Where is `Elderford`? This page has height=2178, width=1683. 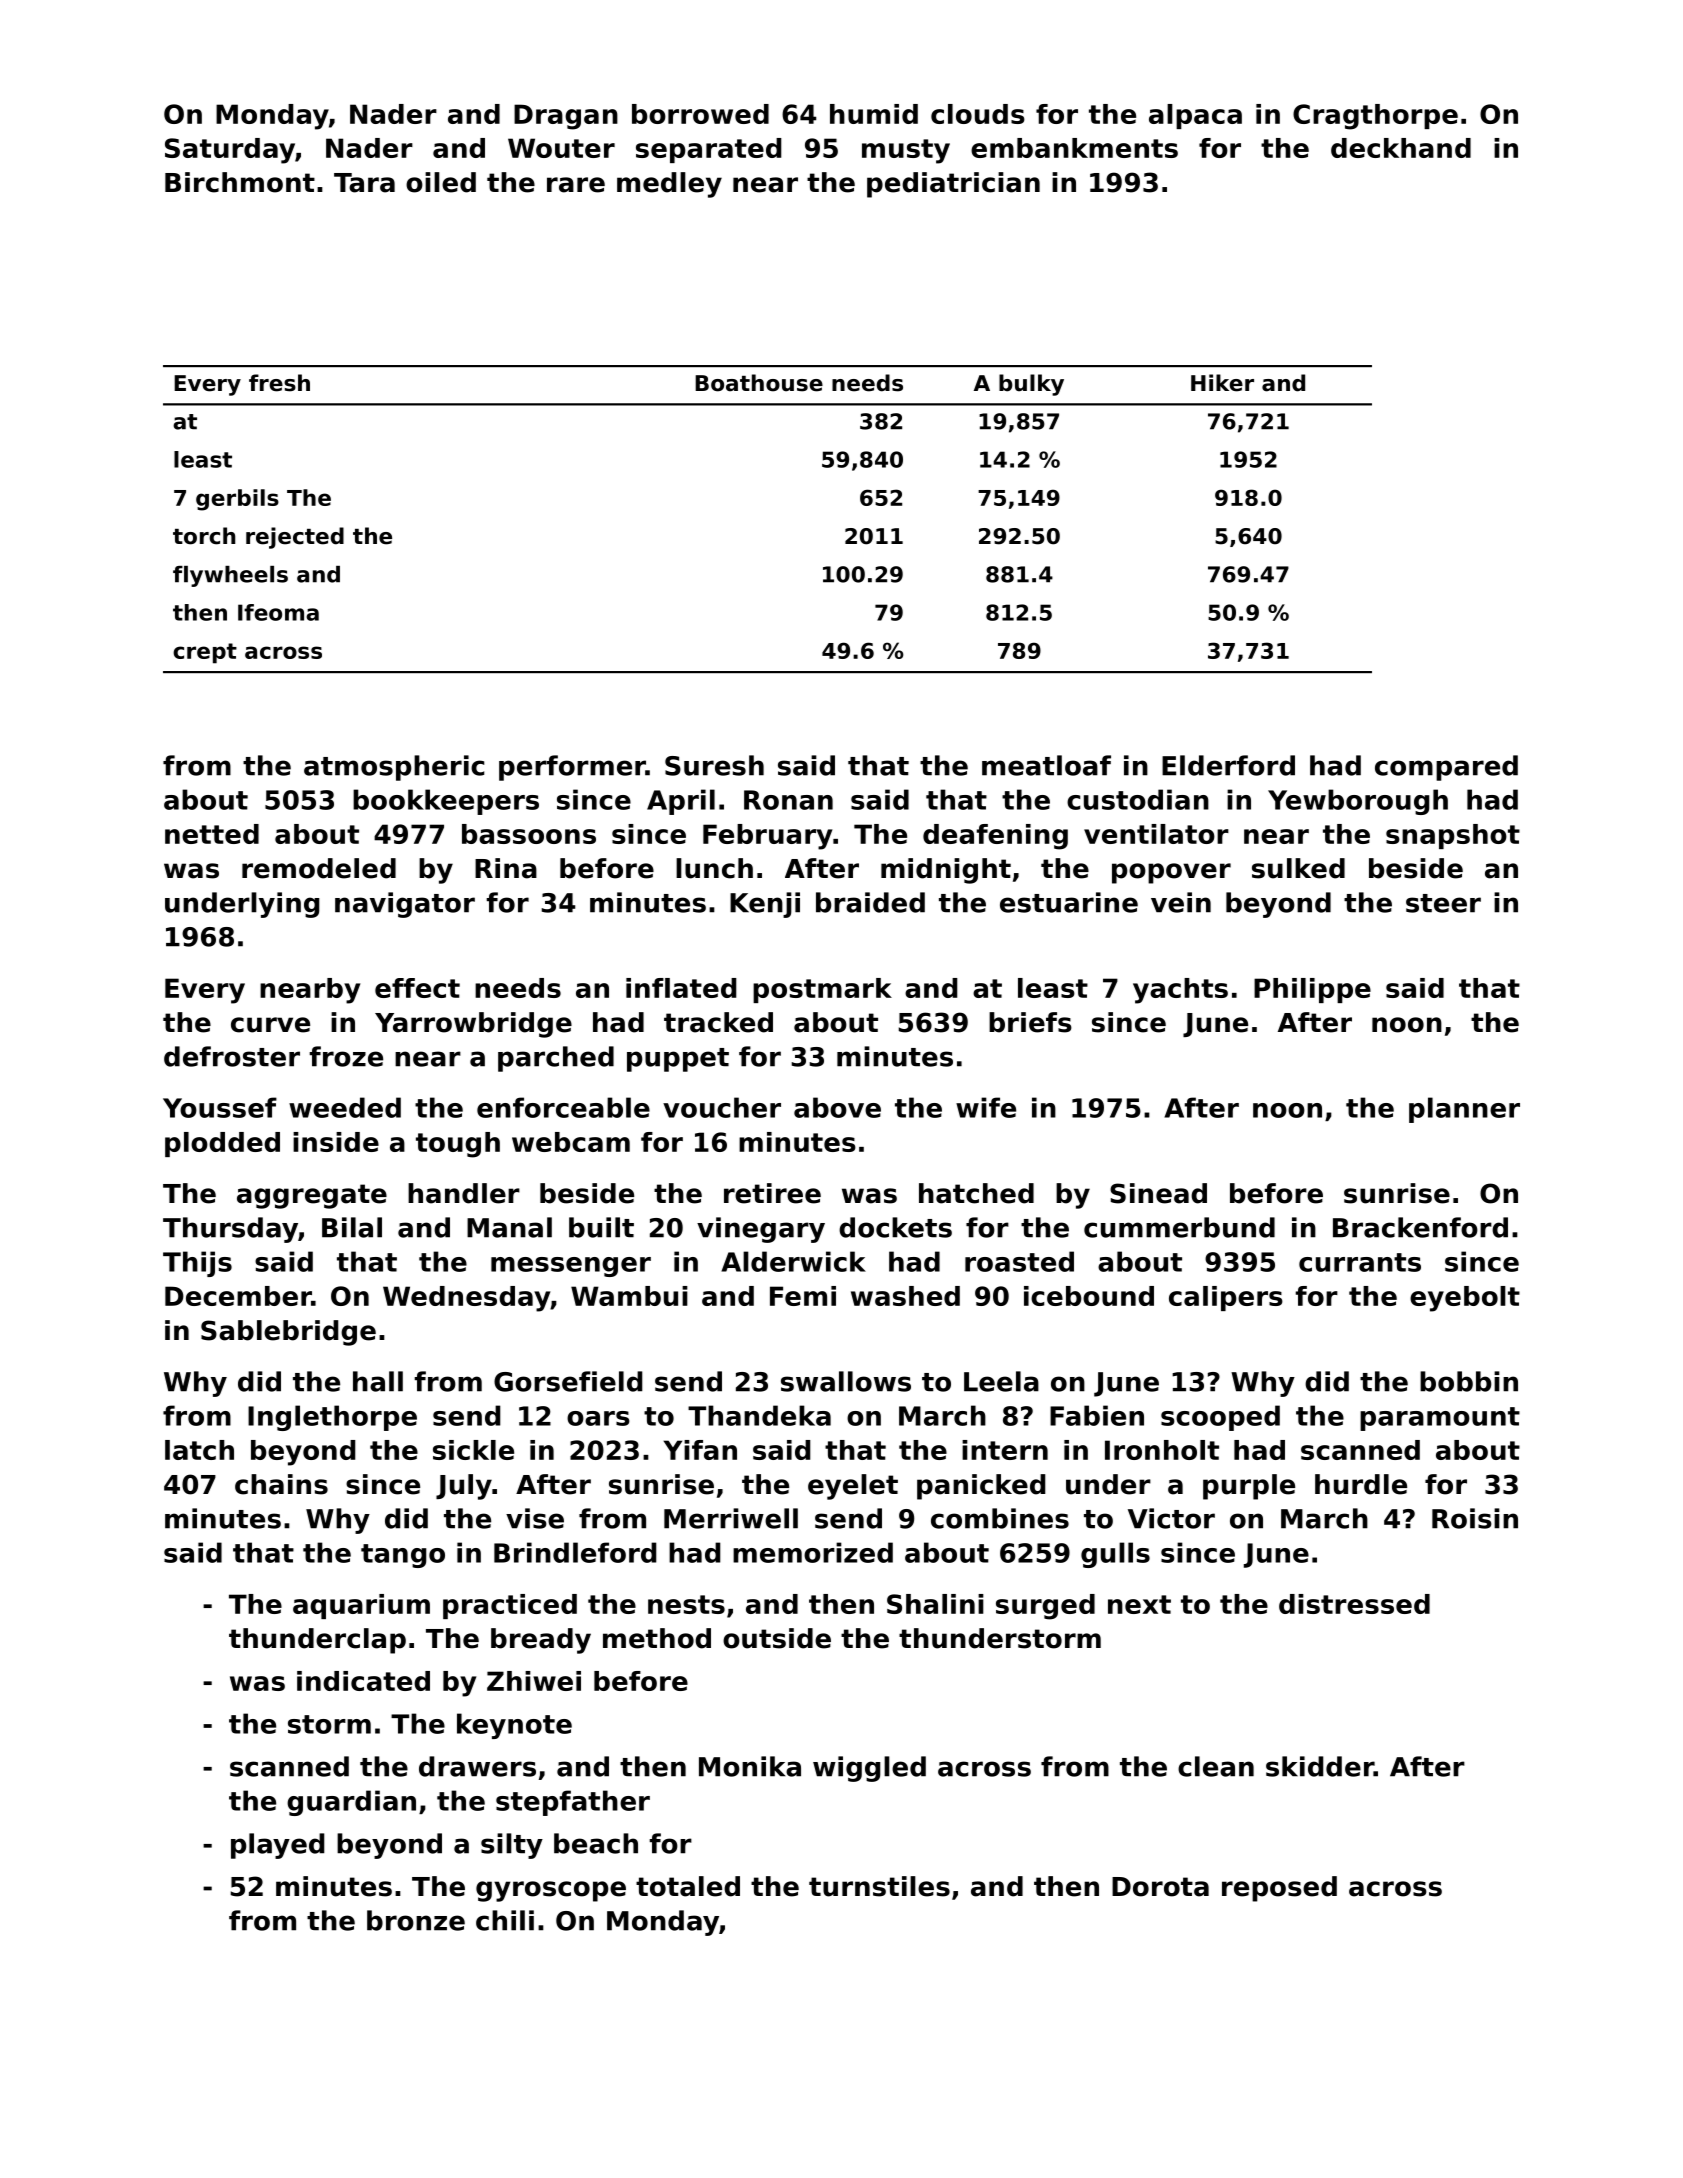
Elderford is located at coordinates (1228, 765).
